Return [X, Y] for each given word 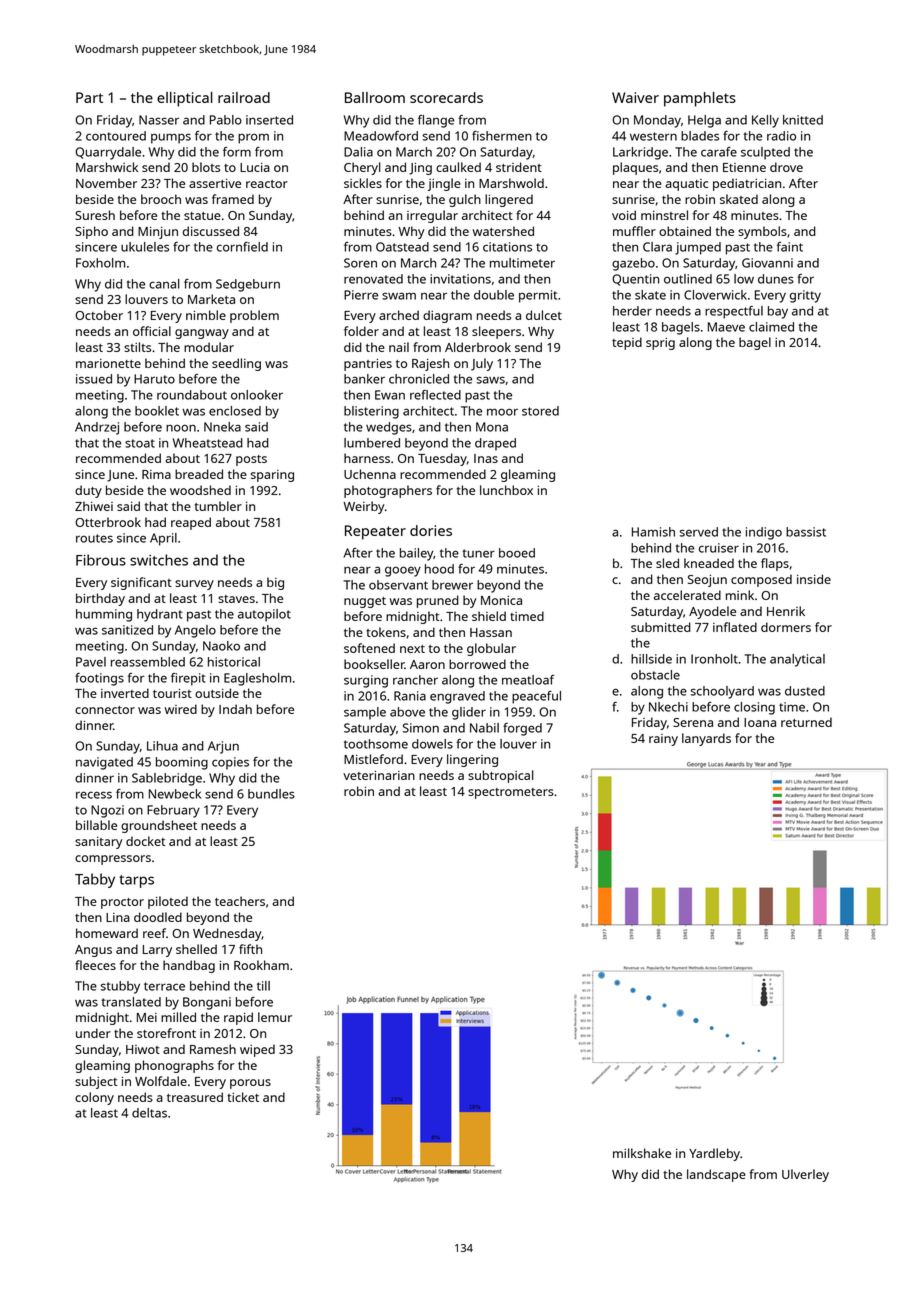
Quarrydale [108, 153]
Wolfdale [161, 1081]
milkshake [642, 1153]
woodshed [200, 490]
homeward [107, 933]
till [263, 986]
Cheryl [362, 168]
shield [489, 616]
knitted [803, 120]
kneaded [709, 563]
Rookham [261, 965]
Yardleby [714, 1154]
